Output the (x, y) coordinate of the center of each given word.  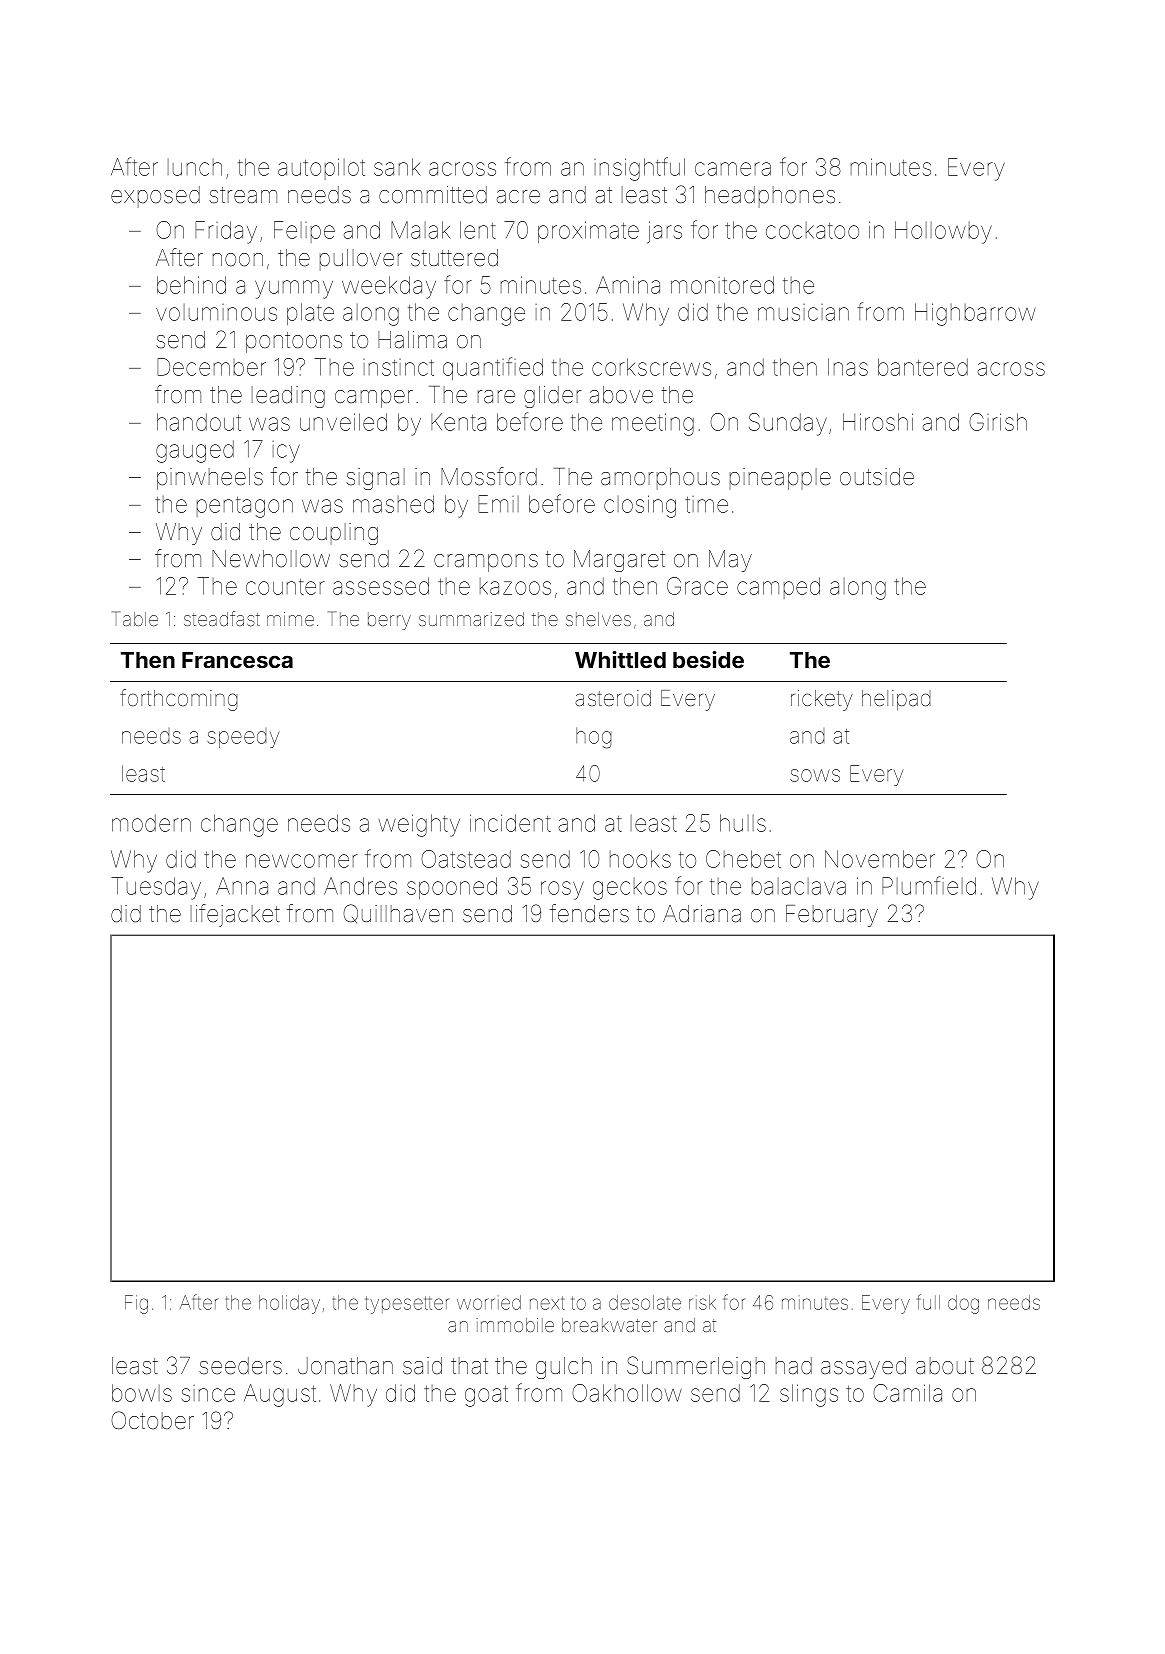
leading (288, 397)
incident (510, 823)
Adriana (702, 914)
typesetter (408, 1305)
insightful (639, 169)
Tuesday (156, 888)
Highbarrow (975, 314)
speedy (243, 738)
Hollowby (943, 232)
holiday (289, 1304)
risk (702, 1302)
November (880, 859)
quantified (493, 368)
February (832, 916)
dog (963, 1304)
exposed (155, 197)
